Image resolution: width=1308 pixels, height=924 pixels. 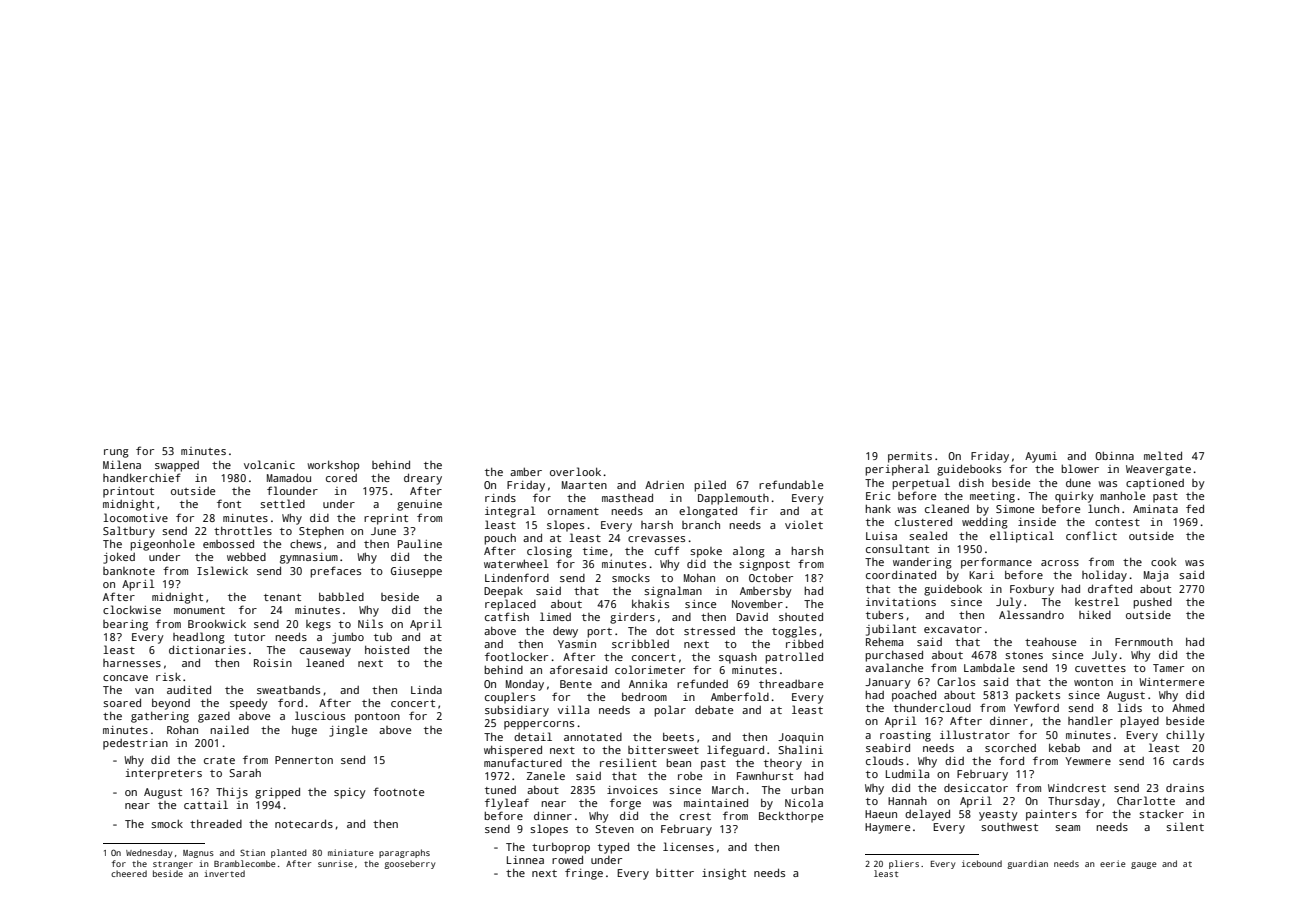 I want to click on melted, so click(x=1163, y=455).
